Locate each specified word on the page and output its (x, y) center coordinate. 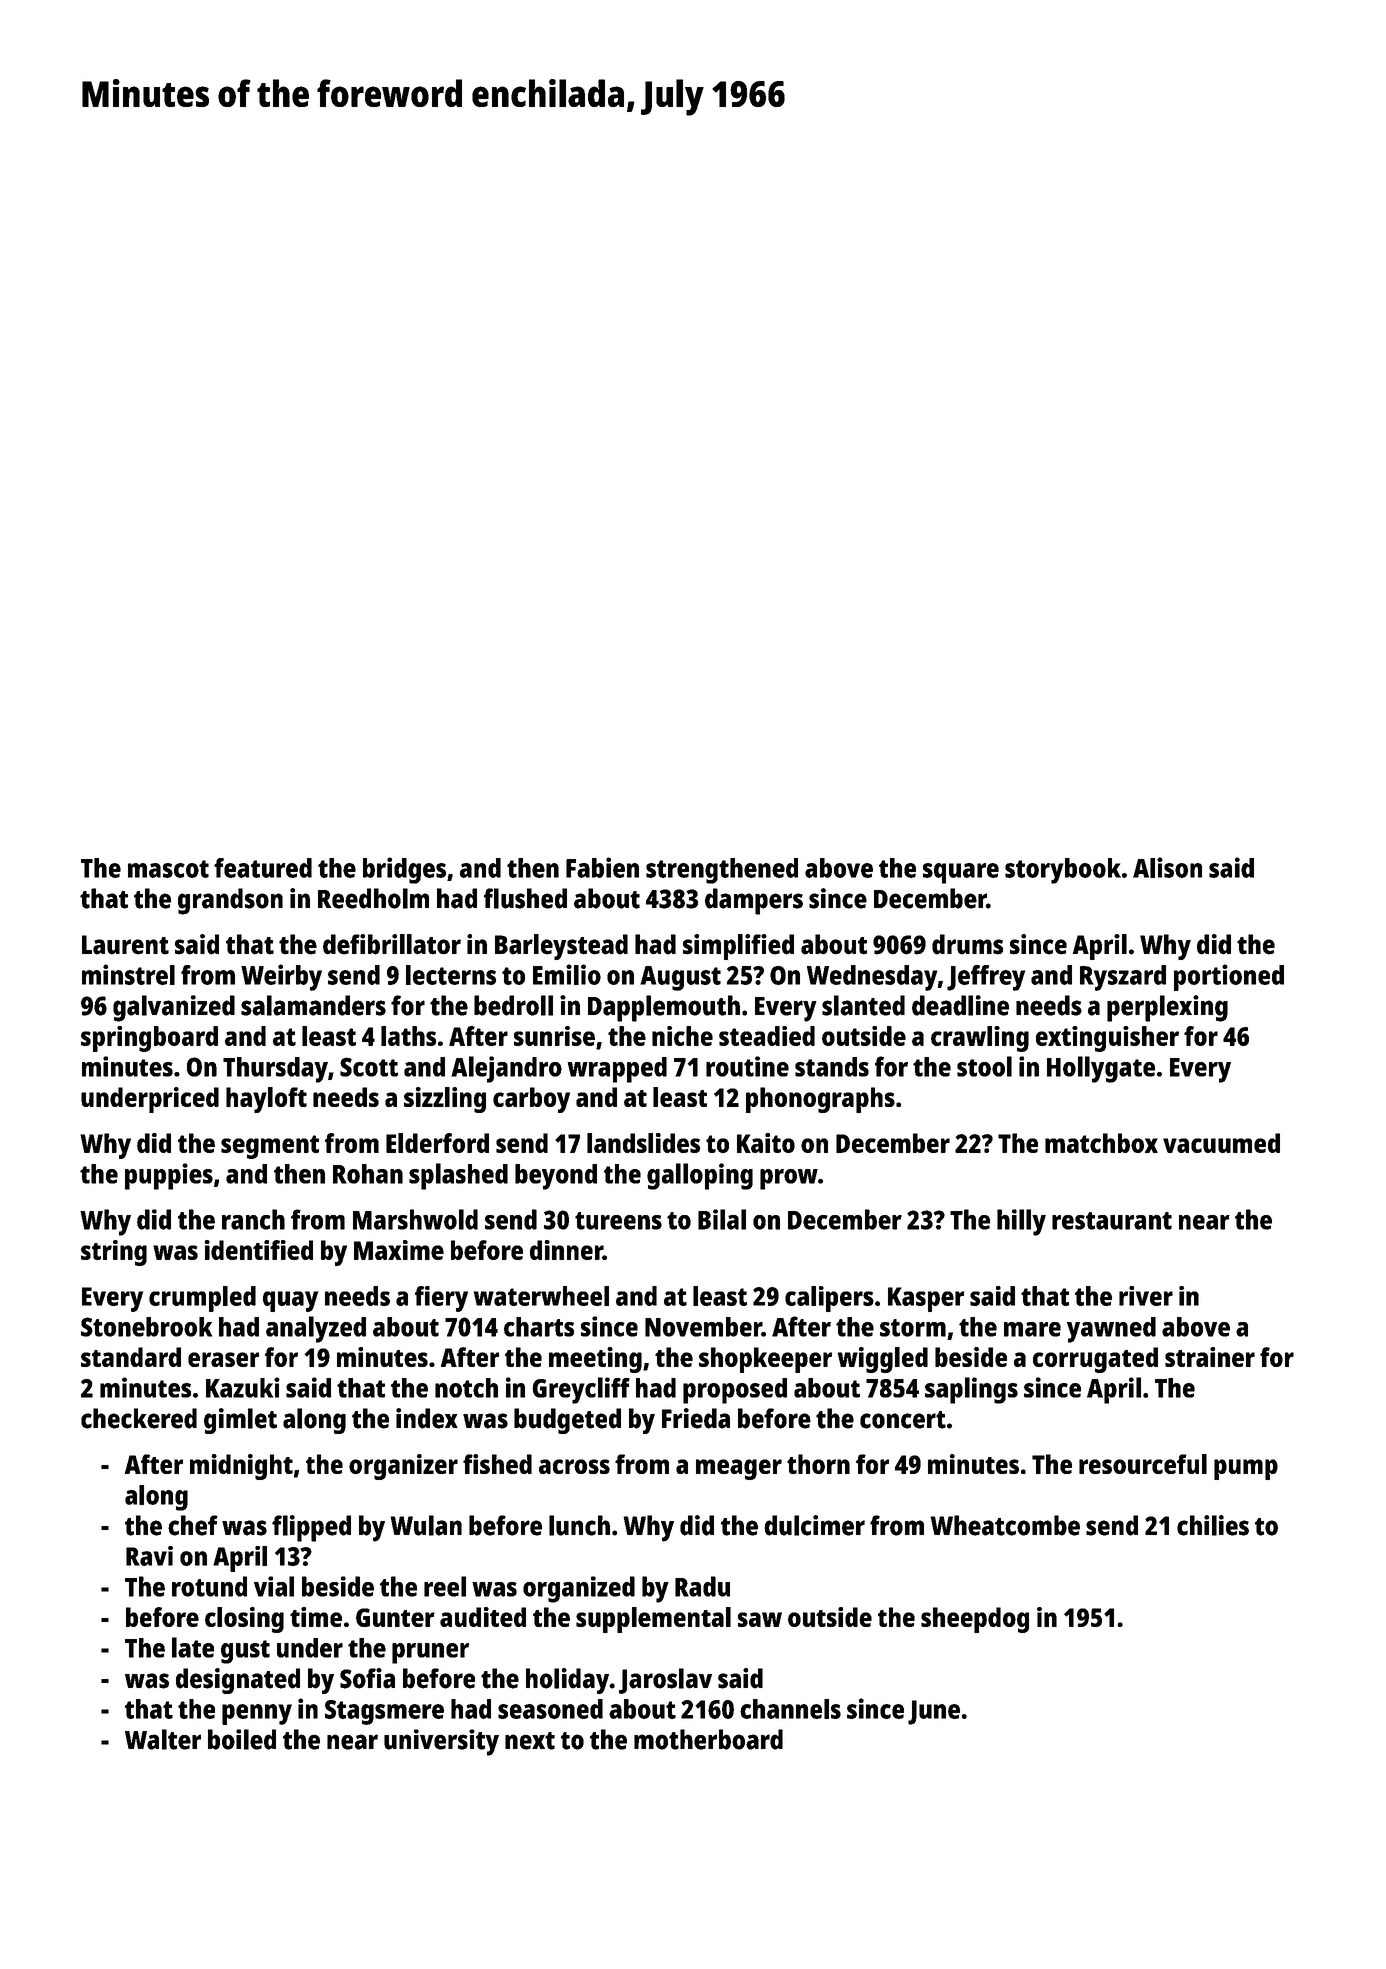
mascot (168, 869)
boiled (242, 1739)
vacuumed (1221, 1143)
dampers (754, 901)
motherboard (708, 1739)
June (934, 1712)
